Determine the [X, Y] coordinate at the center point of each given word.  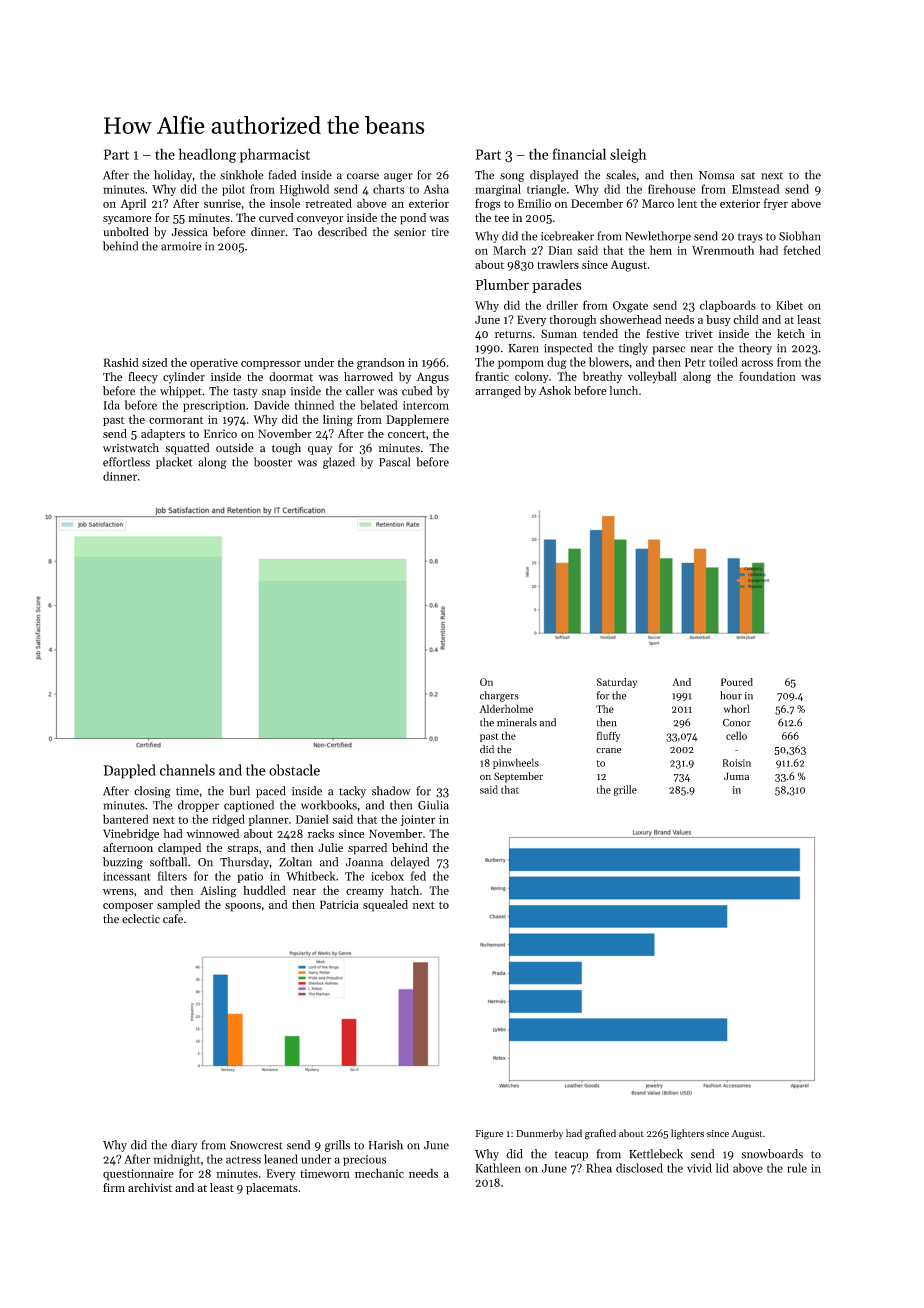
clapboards [728, 306]
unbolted [126, 232]
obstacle [294, 770]
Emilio [534, 203]
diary [184, 1146]
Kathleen [498, 1168]
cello [736, 735]
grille [625, 790]
